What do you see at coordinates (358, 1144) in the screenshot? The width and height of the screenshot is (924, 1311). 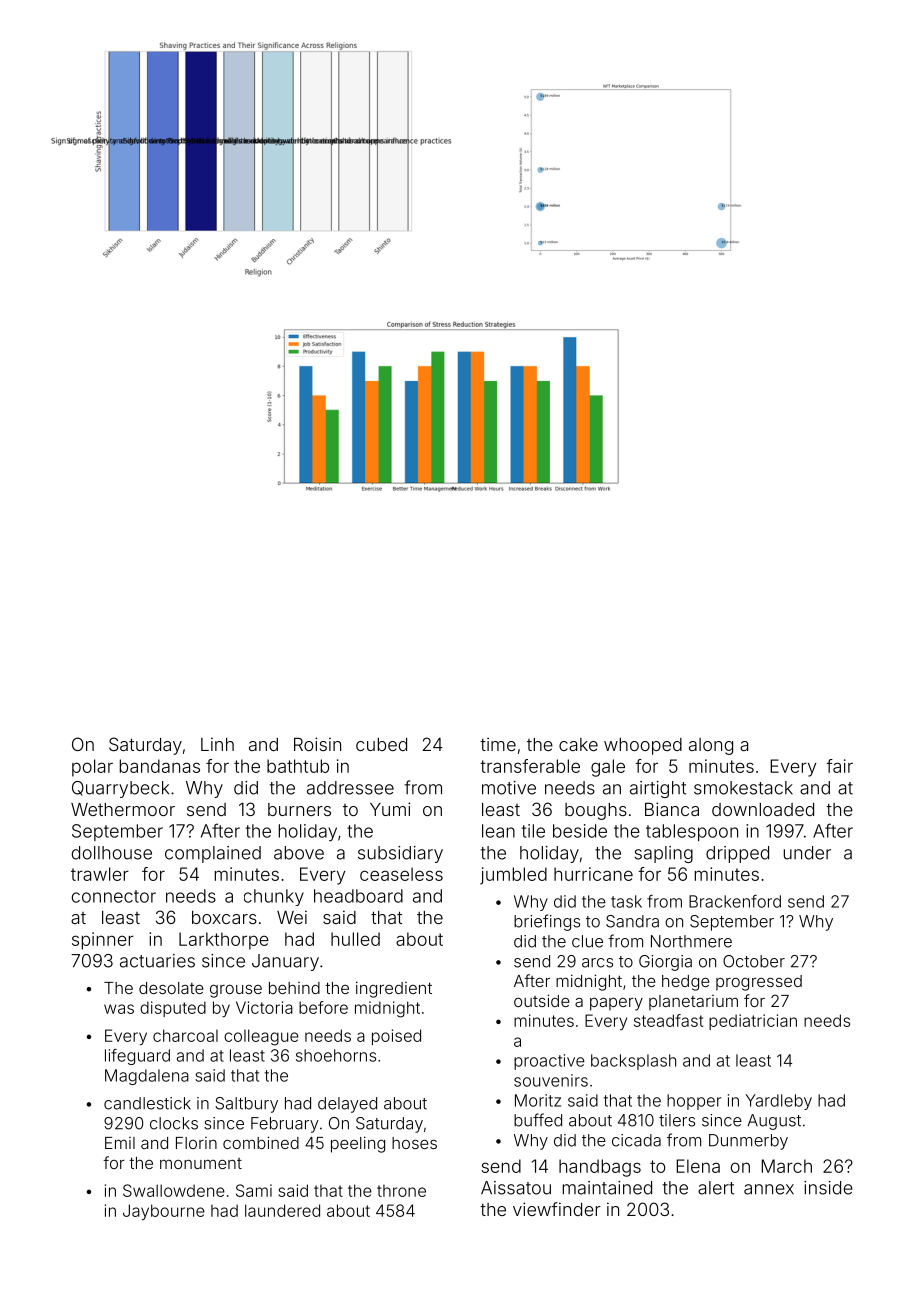 I see `peeling` at bounding box center [358, 1144].
